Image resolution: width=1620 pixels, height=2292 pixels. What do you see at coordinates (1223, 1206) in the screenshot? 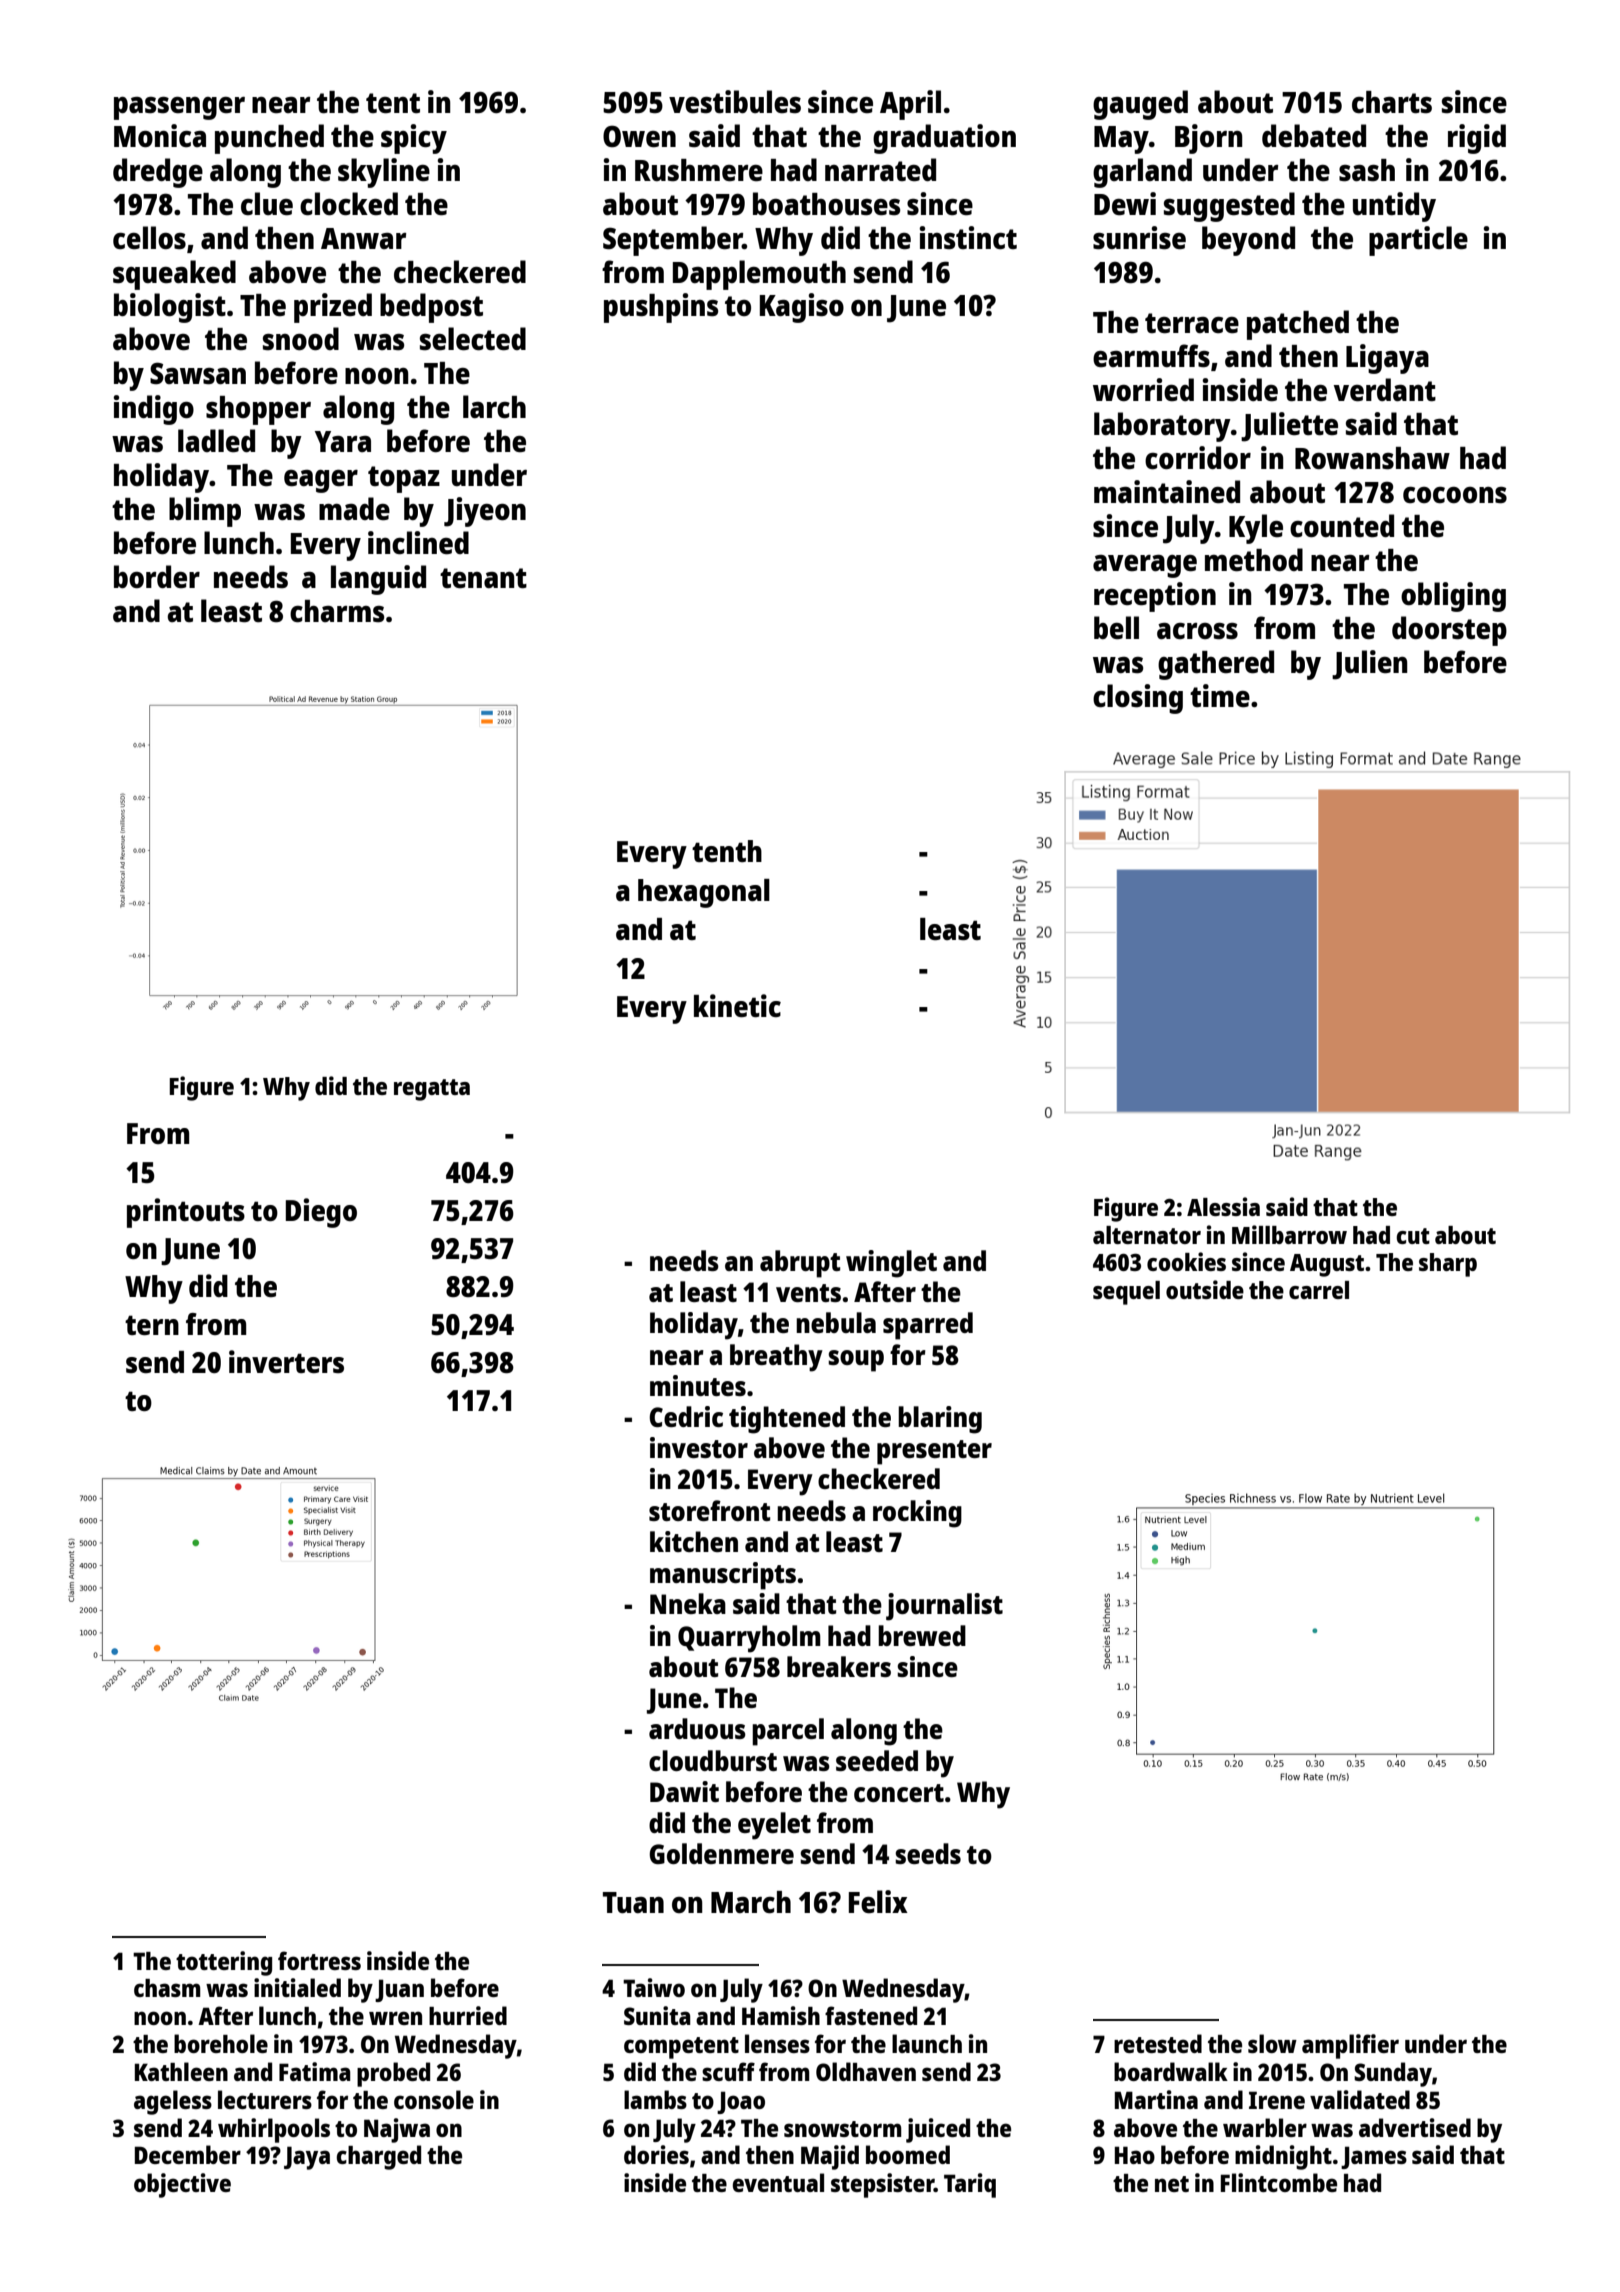
I see `Alessia` at bounding box center [1223, 1206].
